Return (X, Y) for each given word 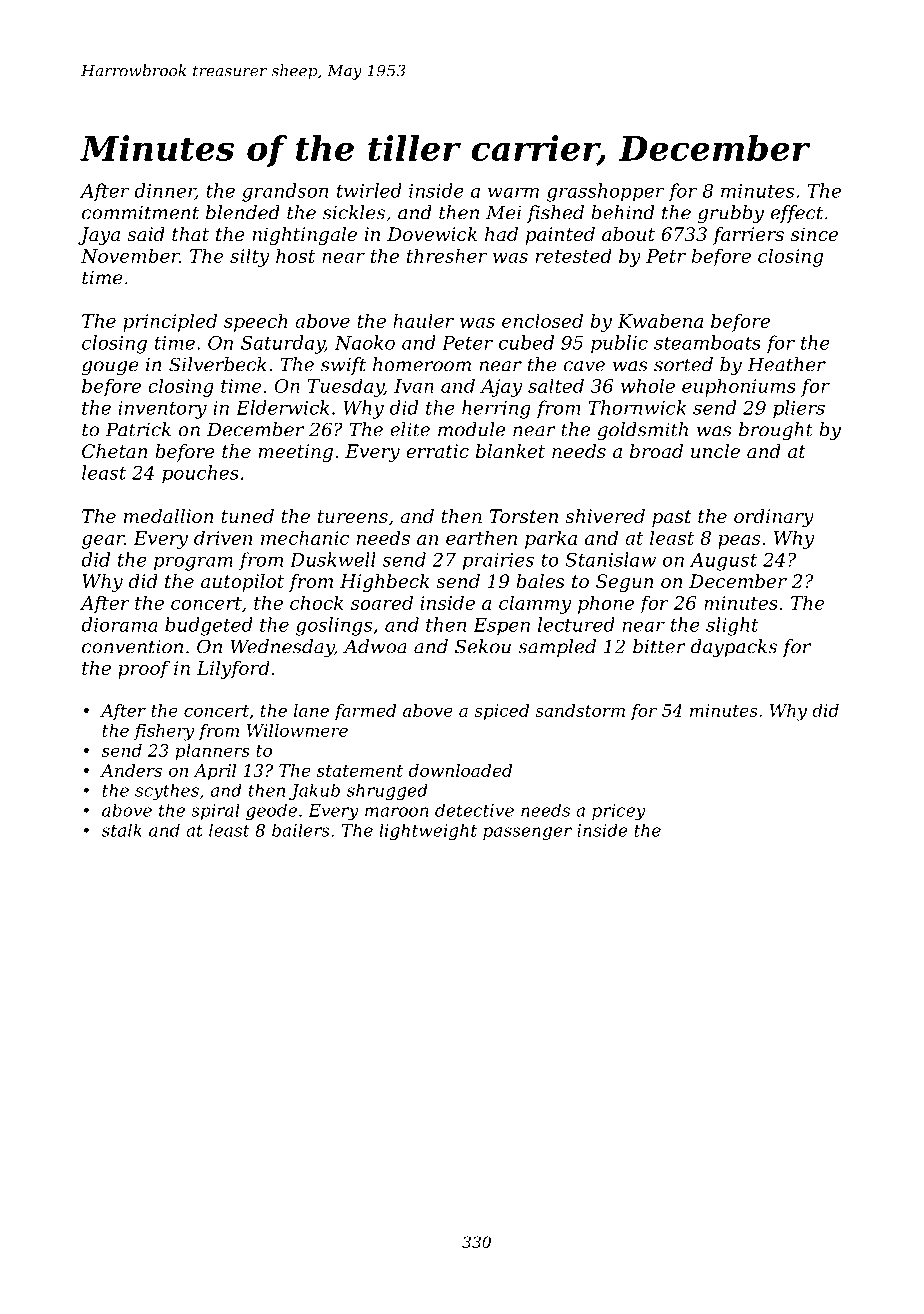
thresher (447, 255)
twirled (369, 190)
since (814, 234)
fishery (164, 732)
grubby (731, 214)
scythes (167, 792)
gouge (110, 368)
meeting (295, 453)
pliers (799, 409)
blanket (510, 451)
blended (243, 212)
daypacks (734, 648)
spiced (501, 712)
